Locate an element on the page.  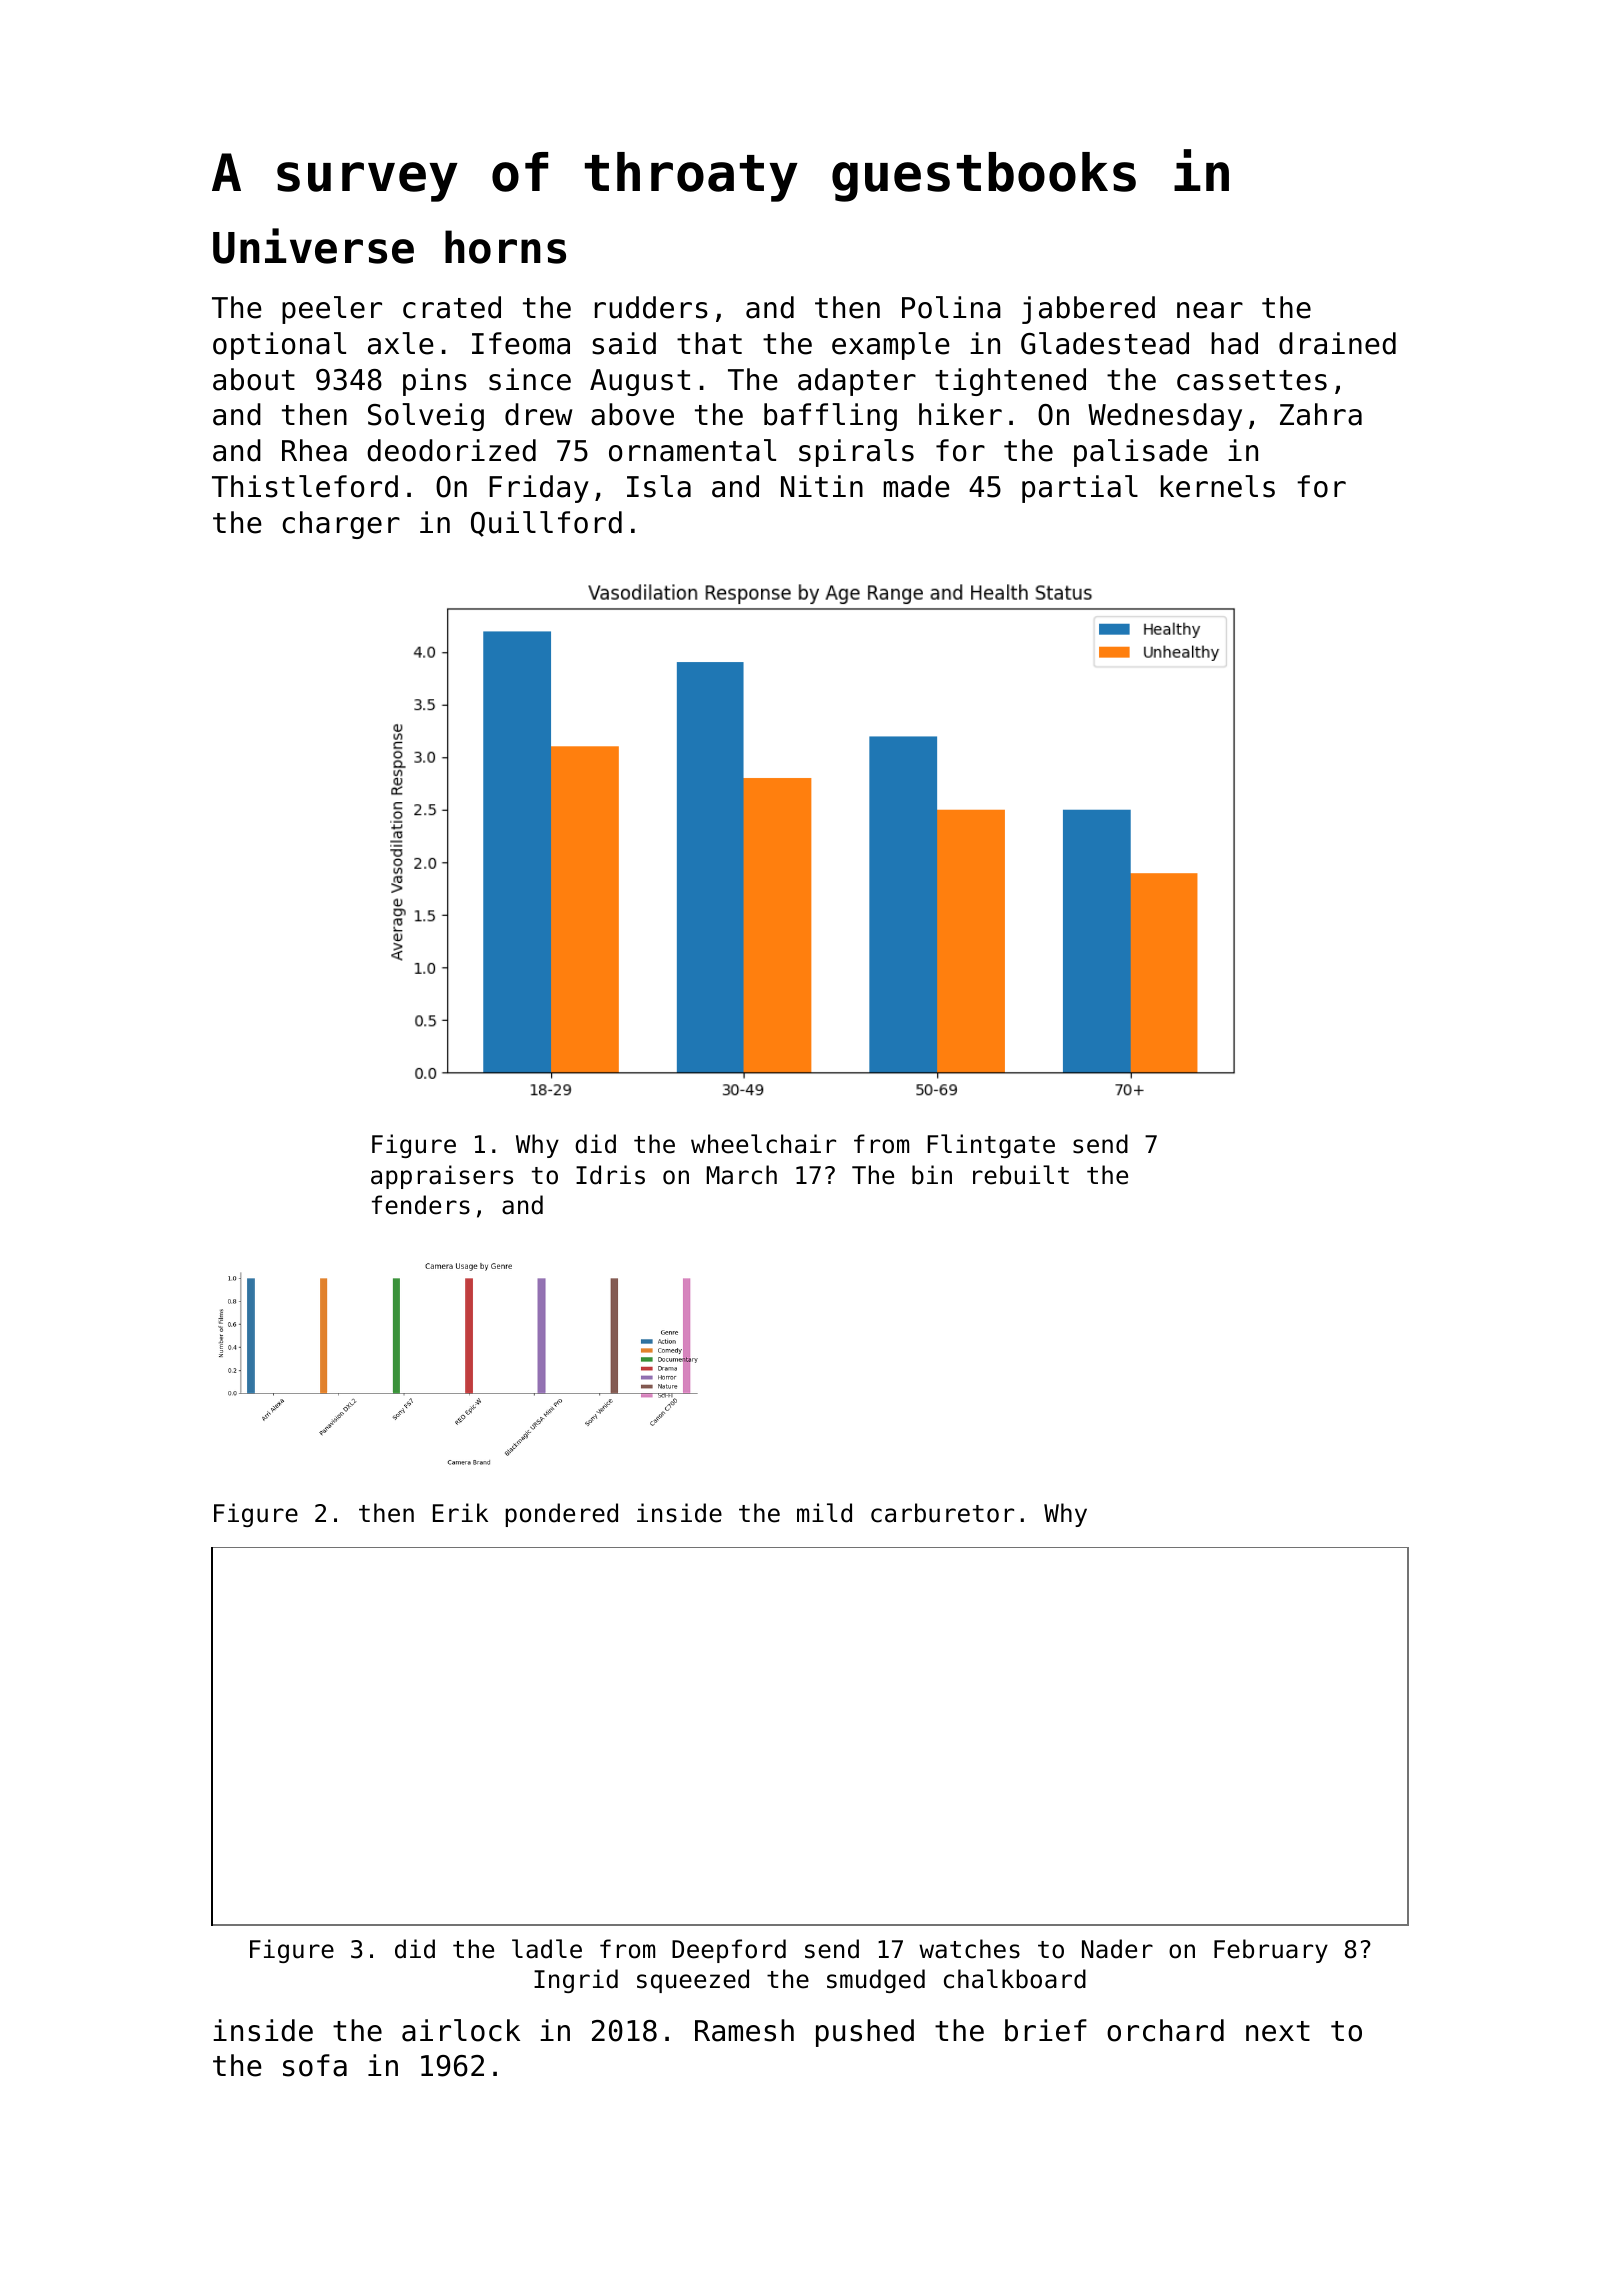
rudders is located at coordinates (651, 307).
